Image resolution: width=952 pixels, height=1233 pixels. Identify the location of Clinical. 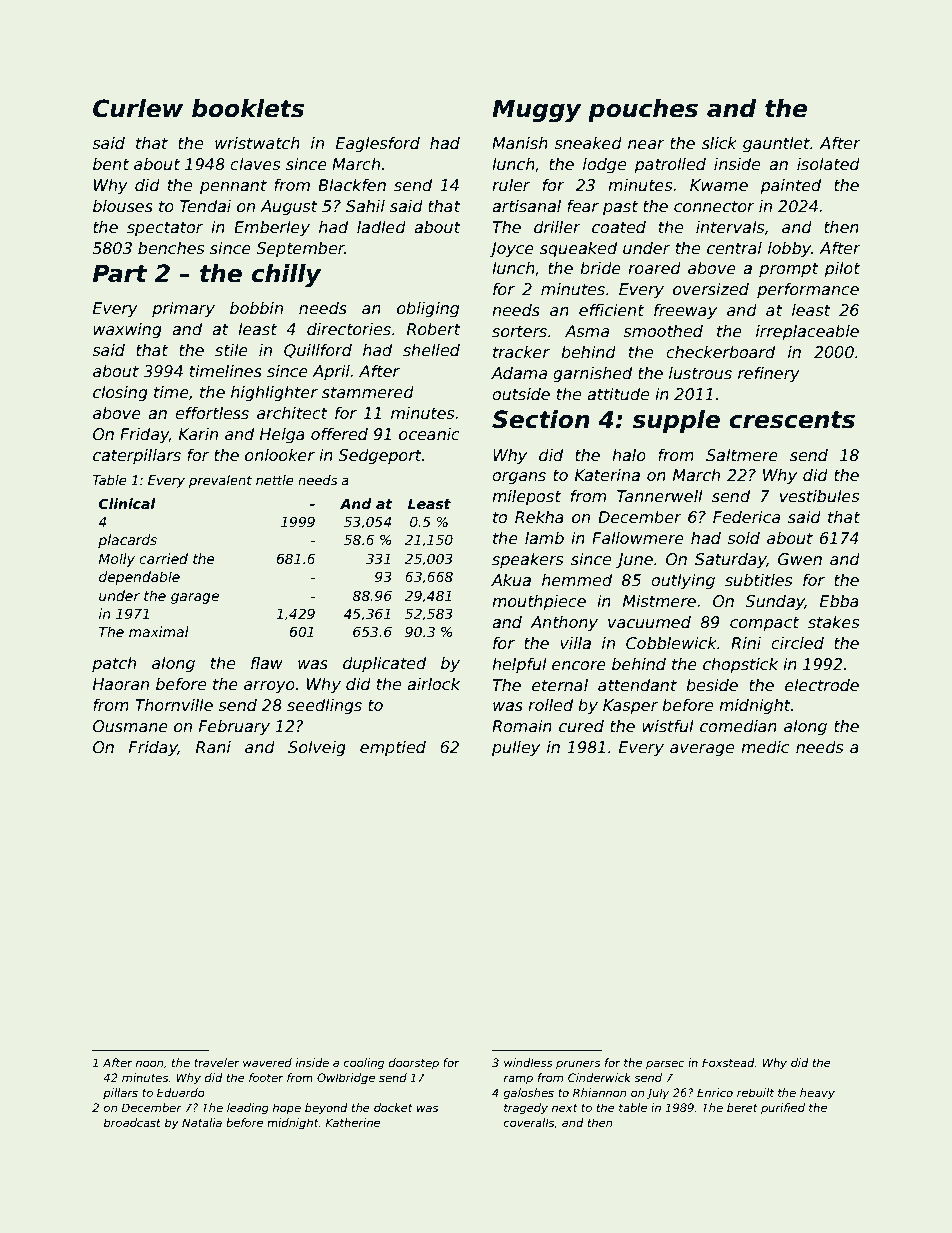
(127, 503).
